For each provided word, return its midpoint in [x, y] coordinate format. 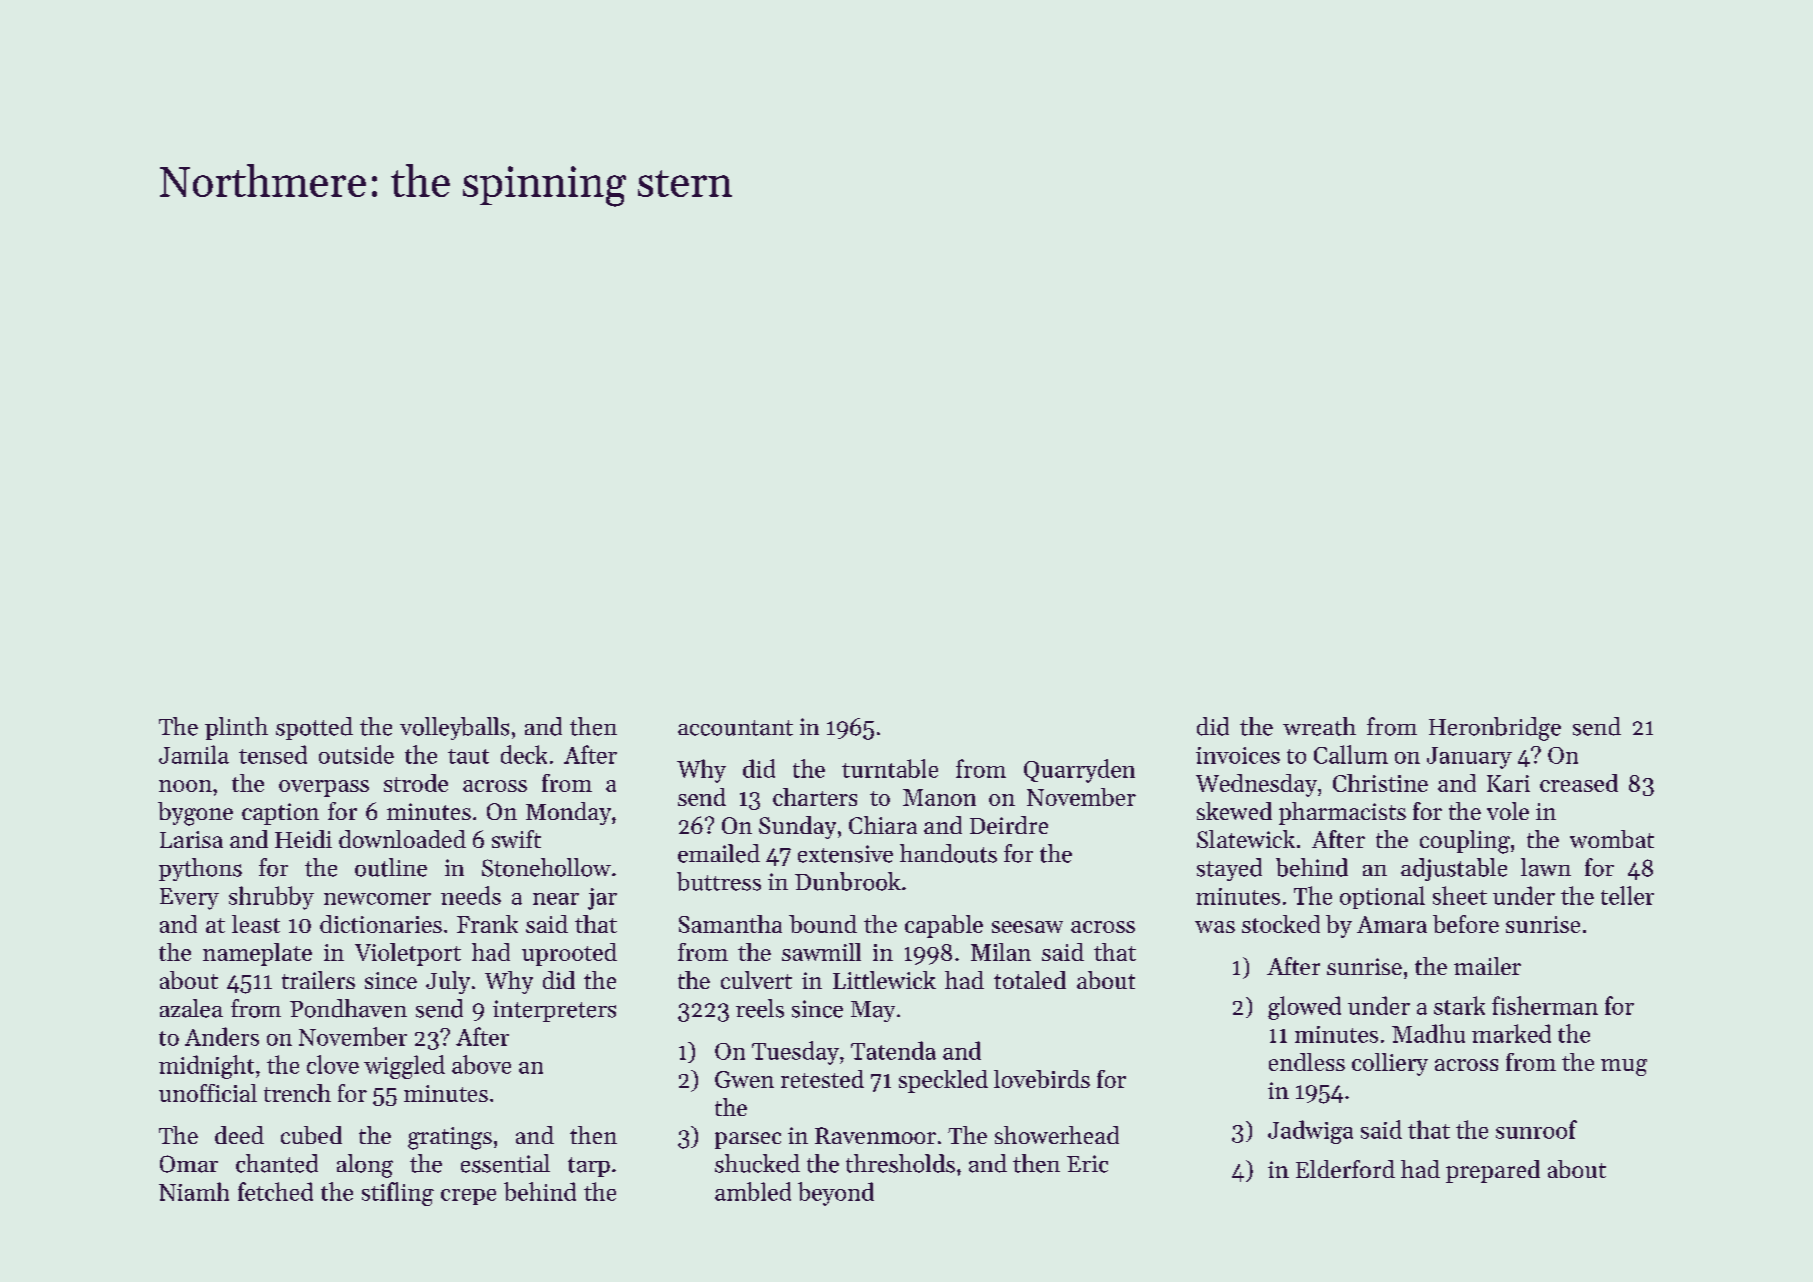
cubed [311, 1135]
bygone [195, 814]
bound [823, 924]
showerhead [1057, 1135]
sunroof [1536, 1129]
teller [1627, 895]
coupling [1465, 842]
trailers [318, 980]
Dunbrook [848, 881]
